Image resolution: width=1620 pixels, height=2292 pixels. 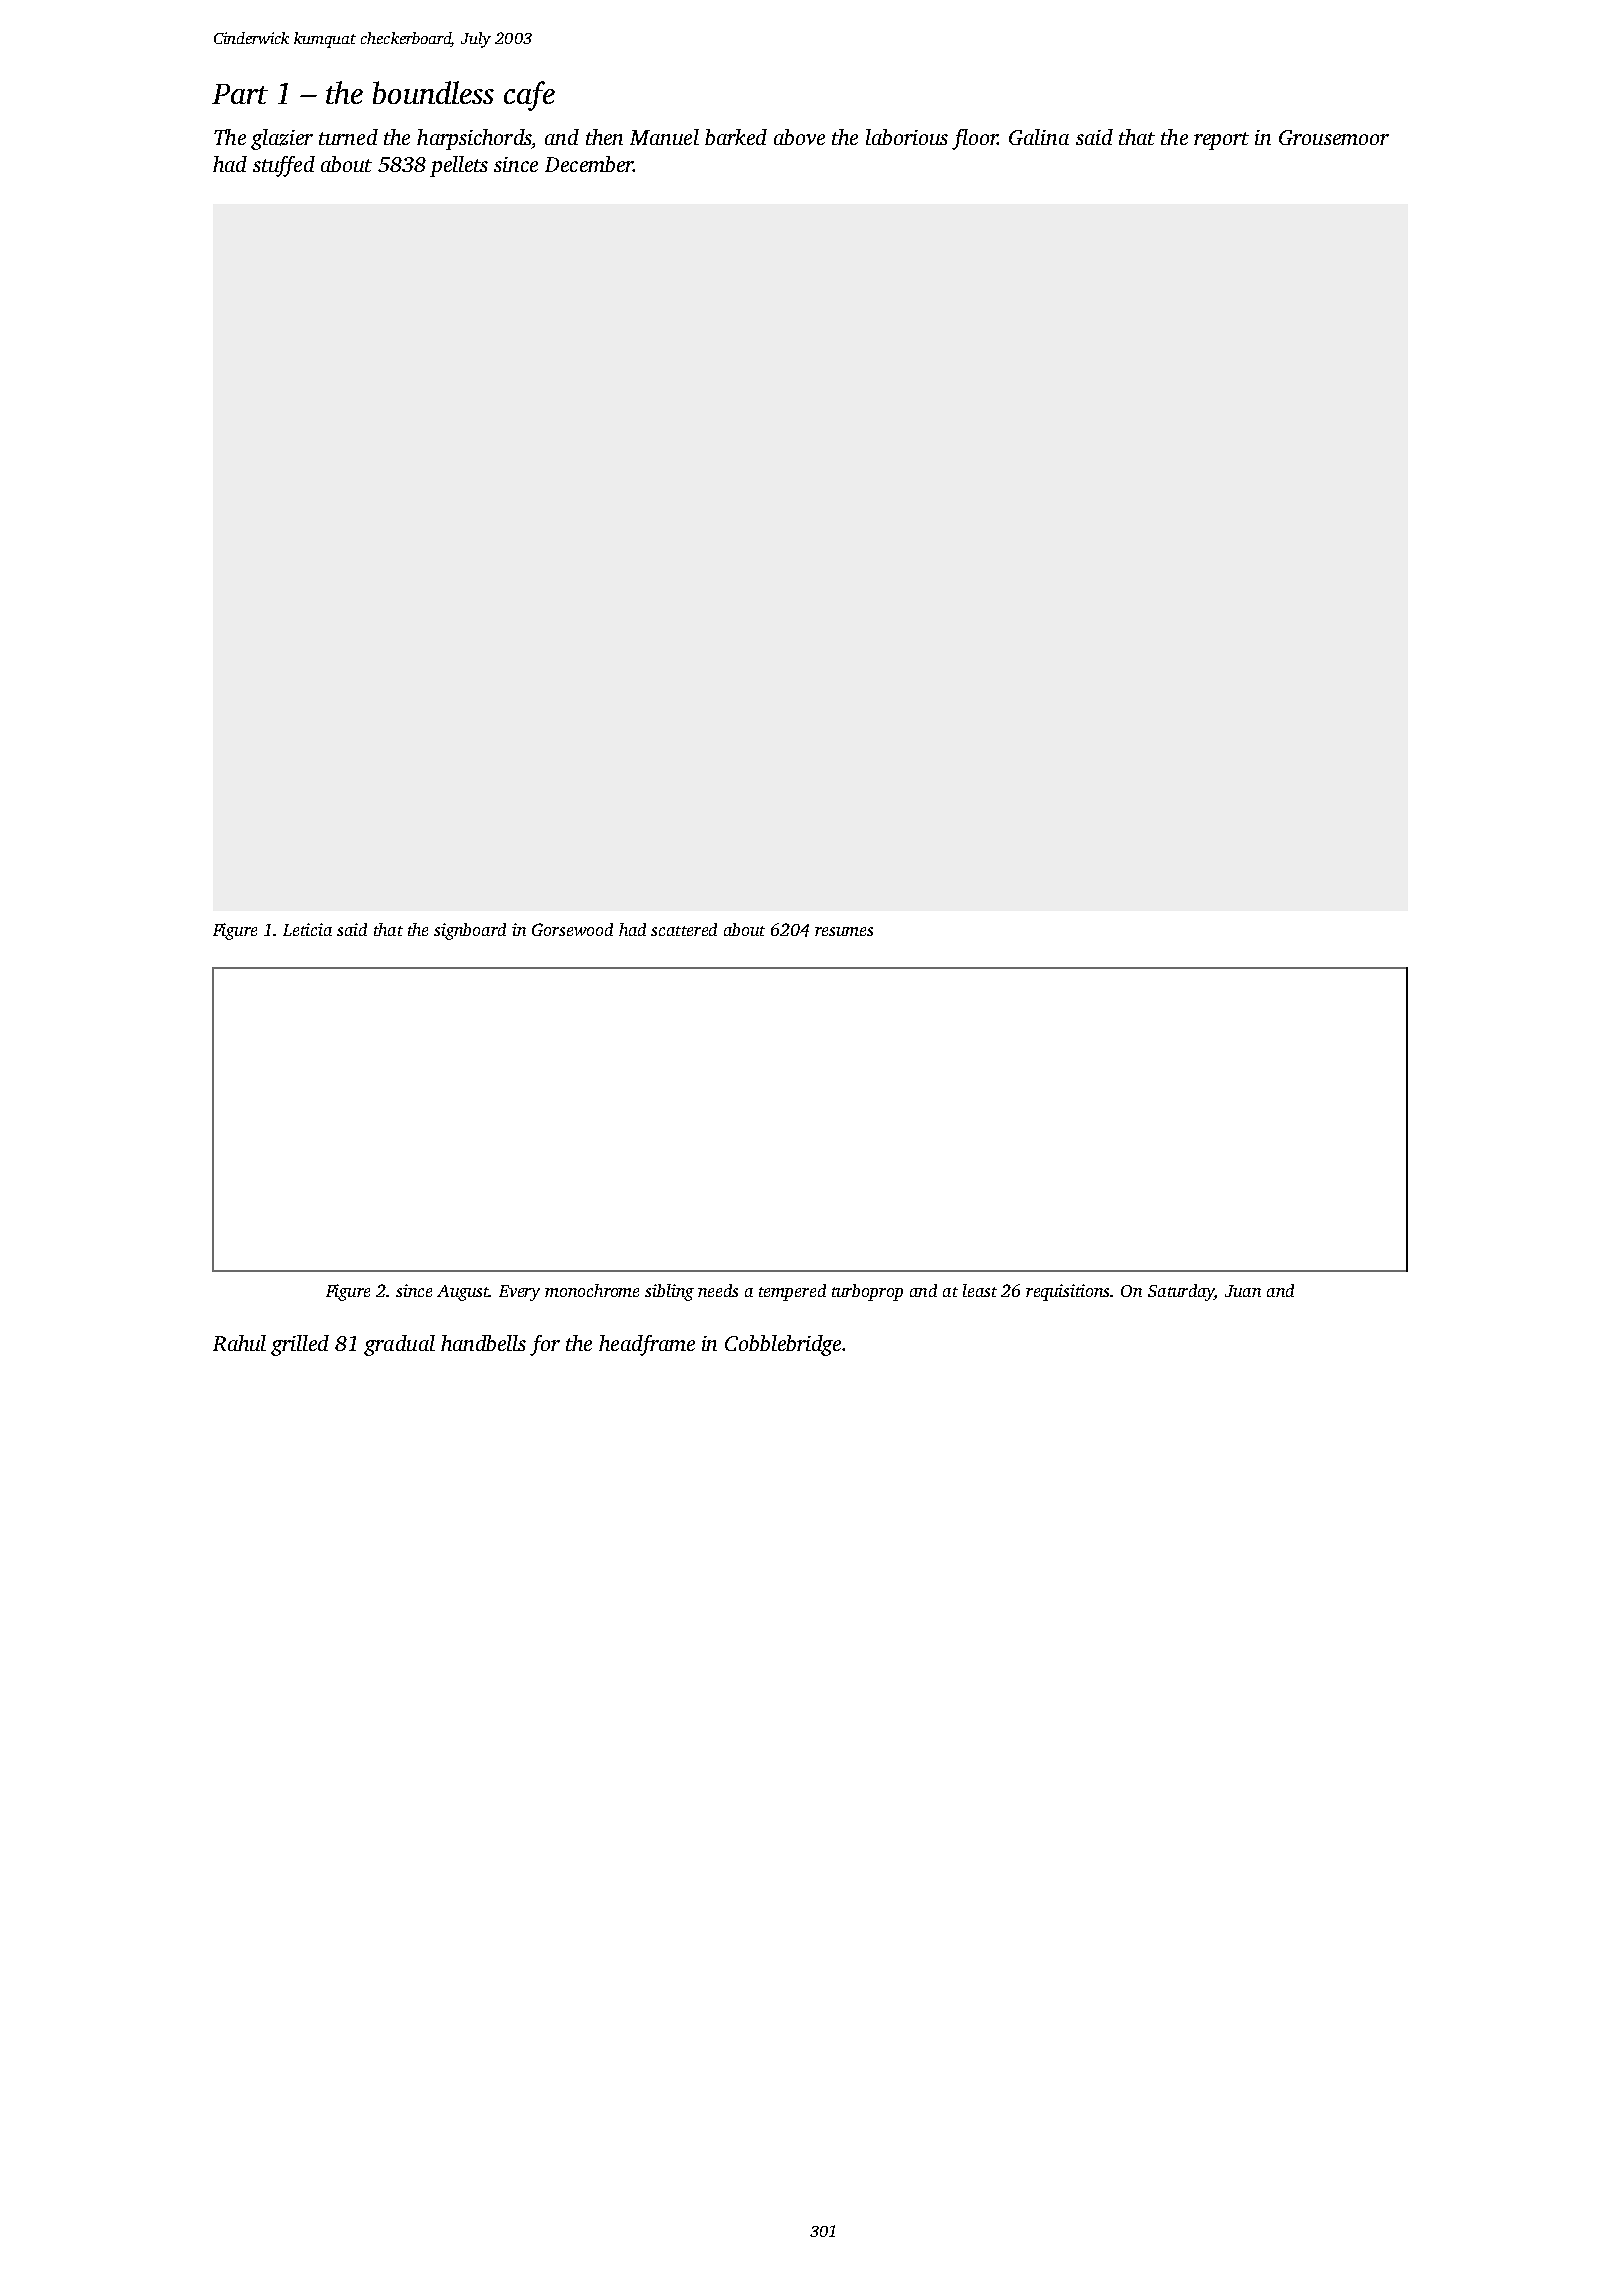 What do you see at coordinates (669, 1292) in the page?
I see `sibling` at bounding box center [669, 1292].
